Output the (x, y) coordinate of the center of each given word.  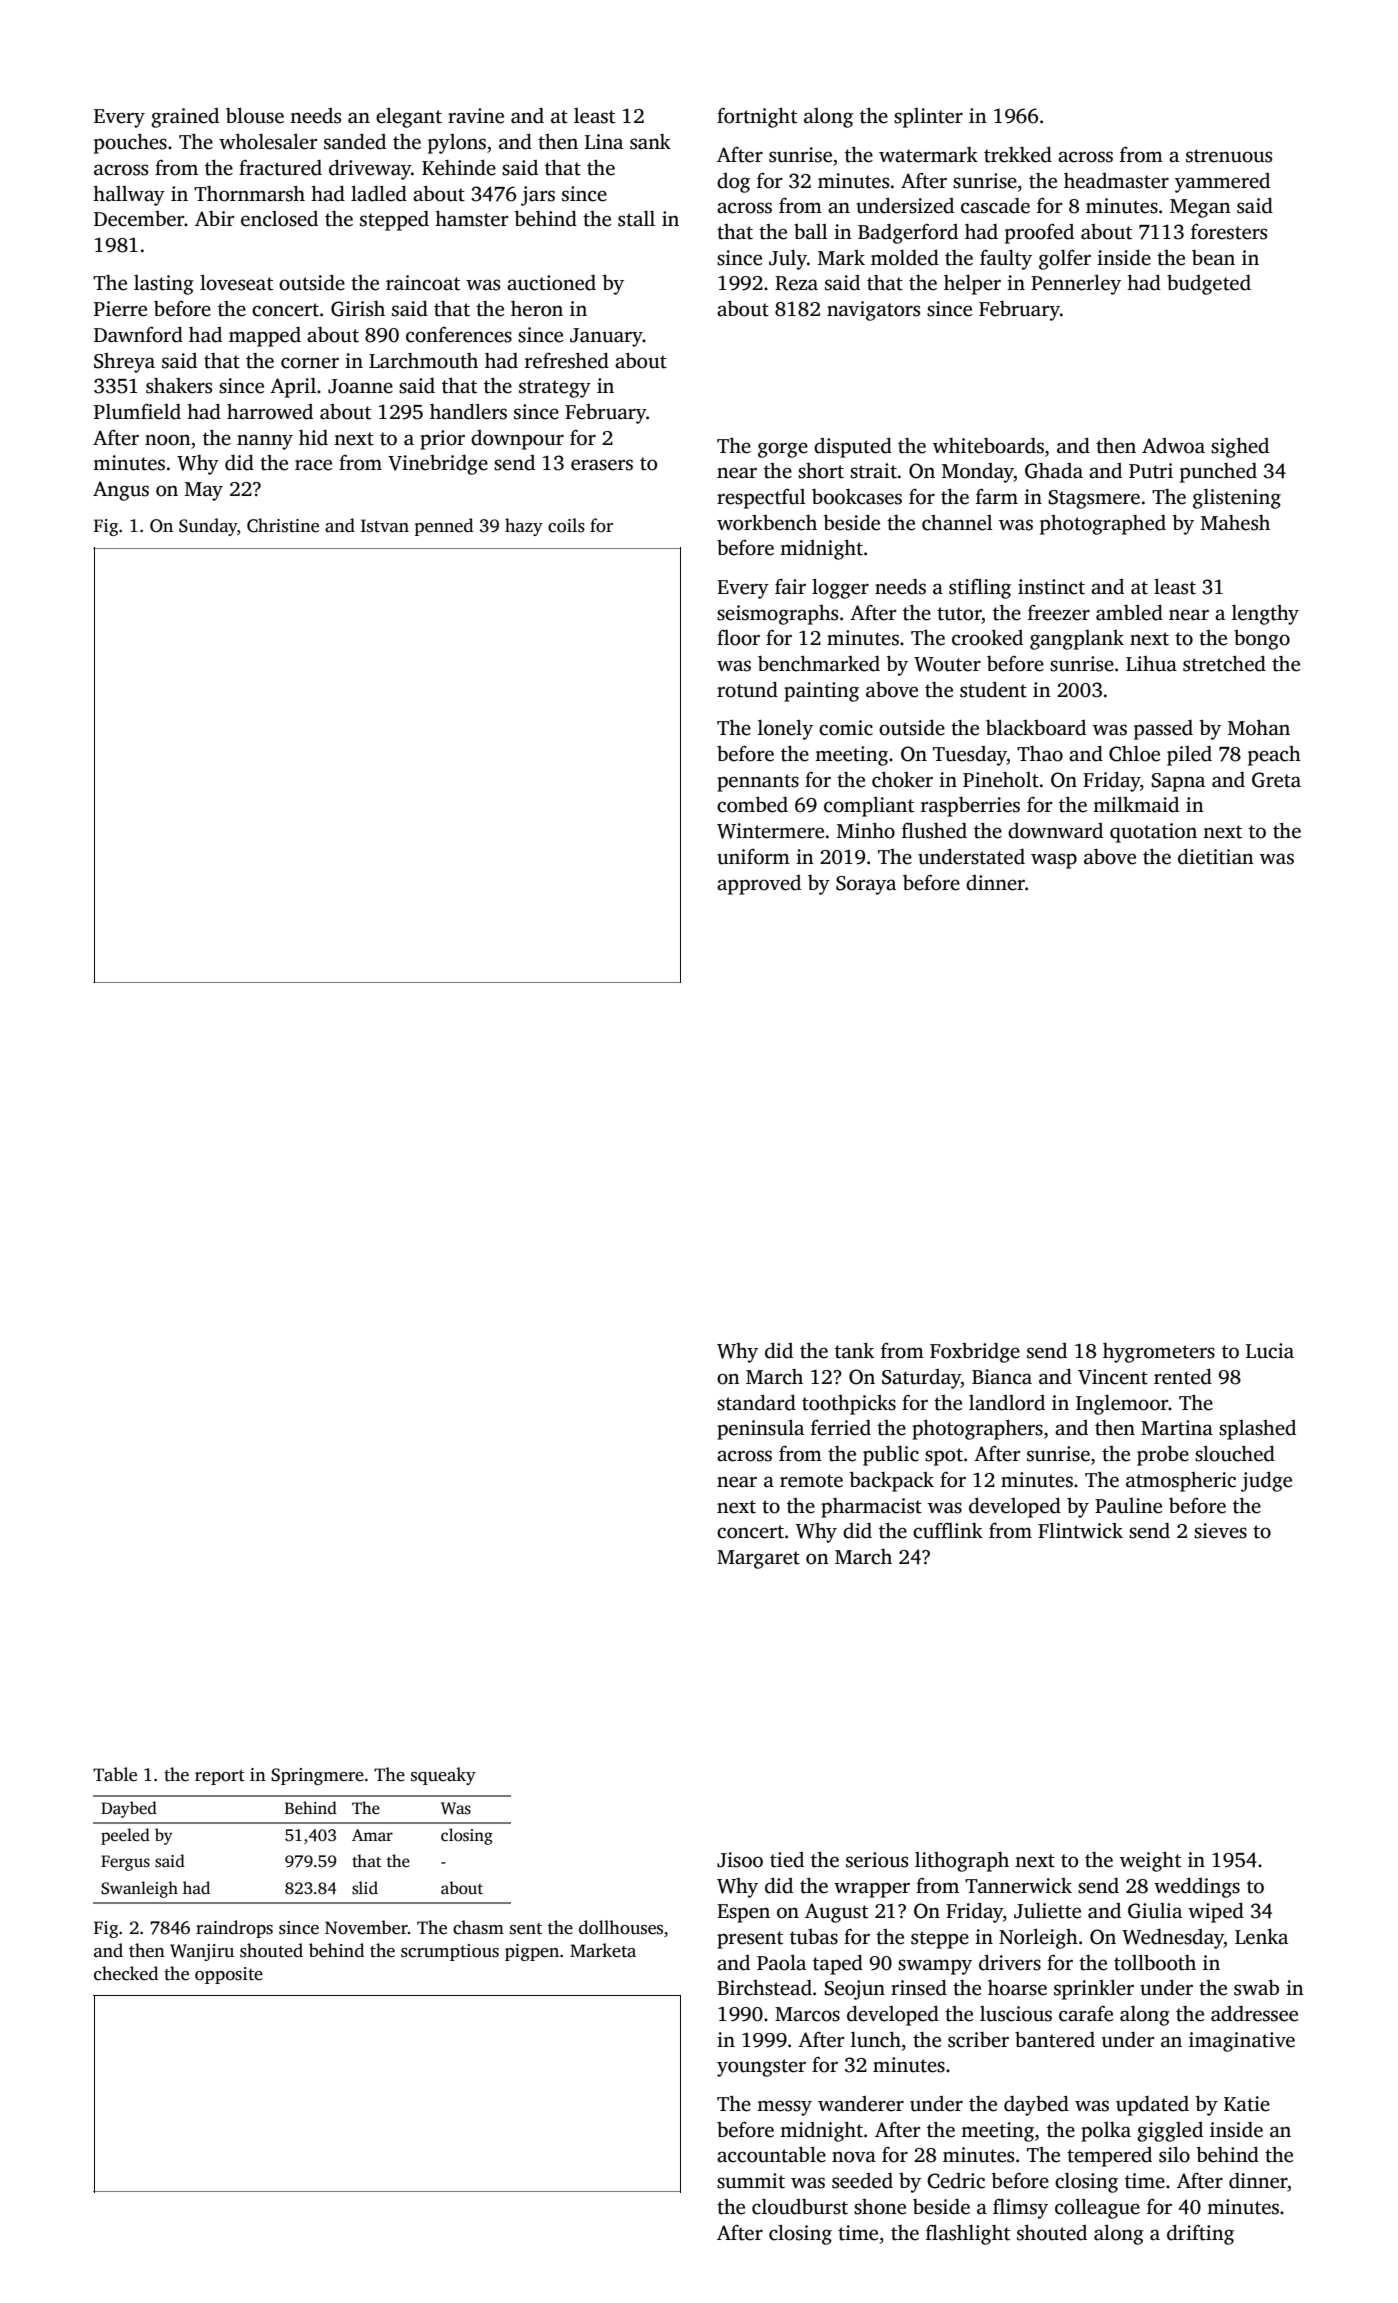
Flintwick (1080, 1531)
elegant (409, 118)
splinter (928, 118)
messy (784, 2108)
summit (751, 2181)
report (220, 1777)
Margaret (758, 1559)
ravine (476, 116)
